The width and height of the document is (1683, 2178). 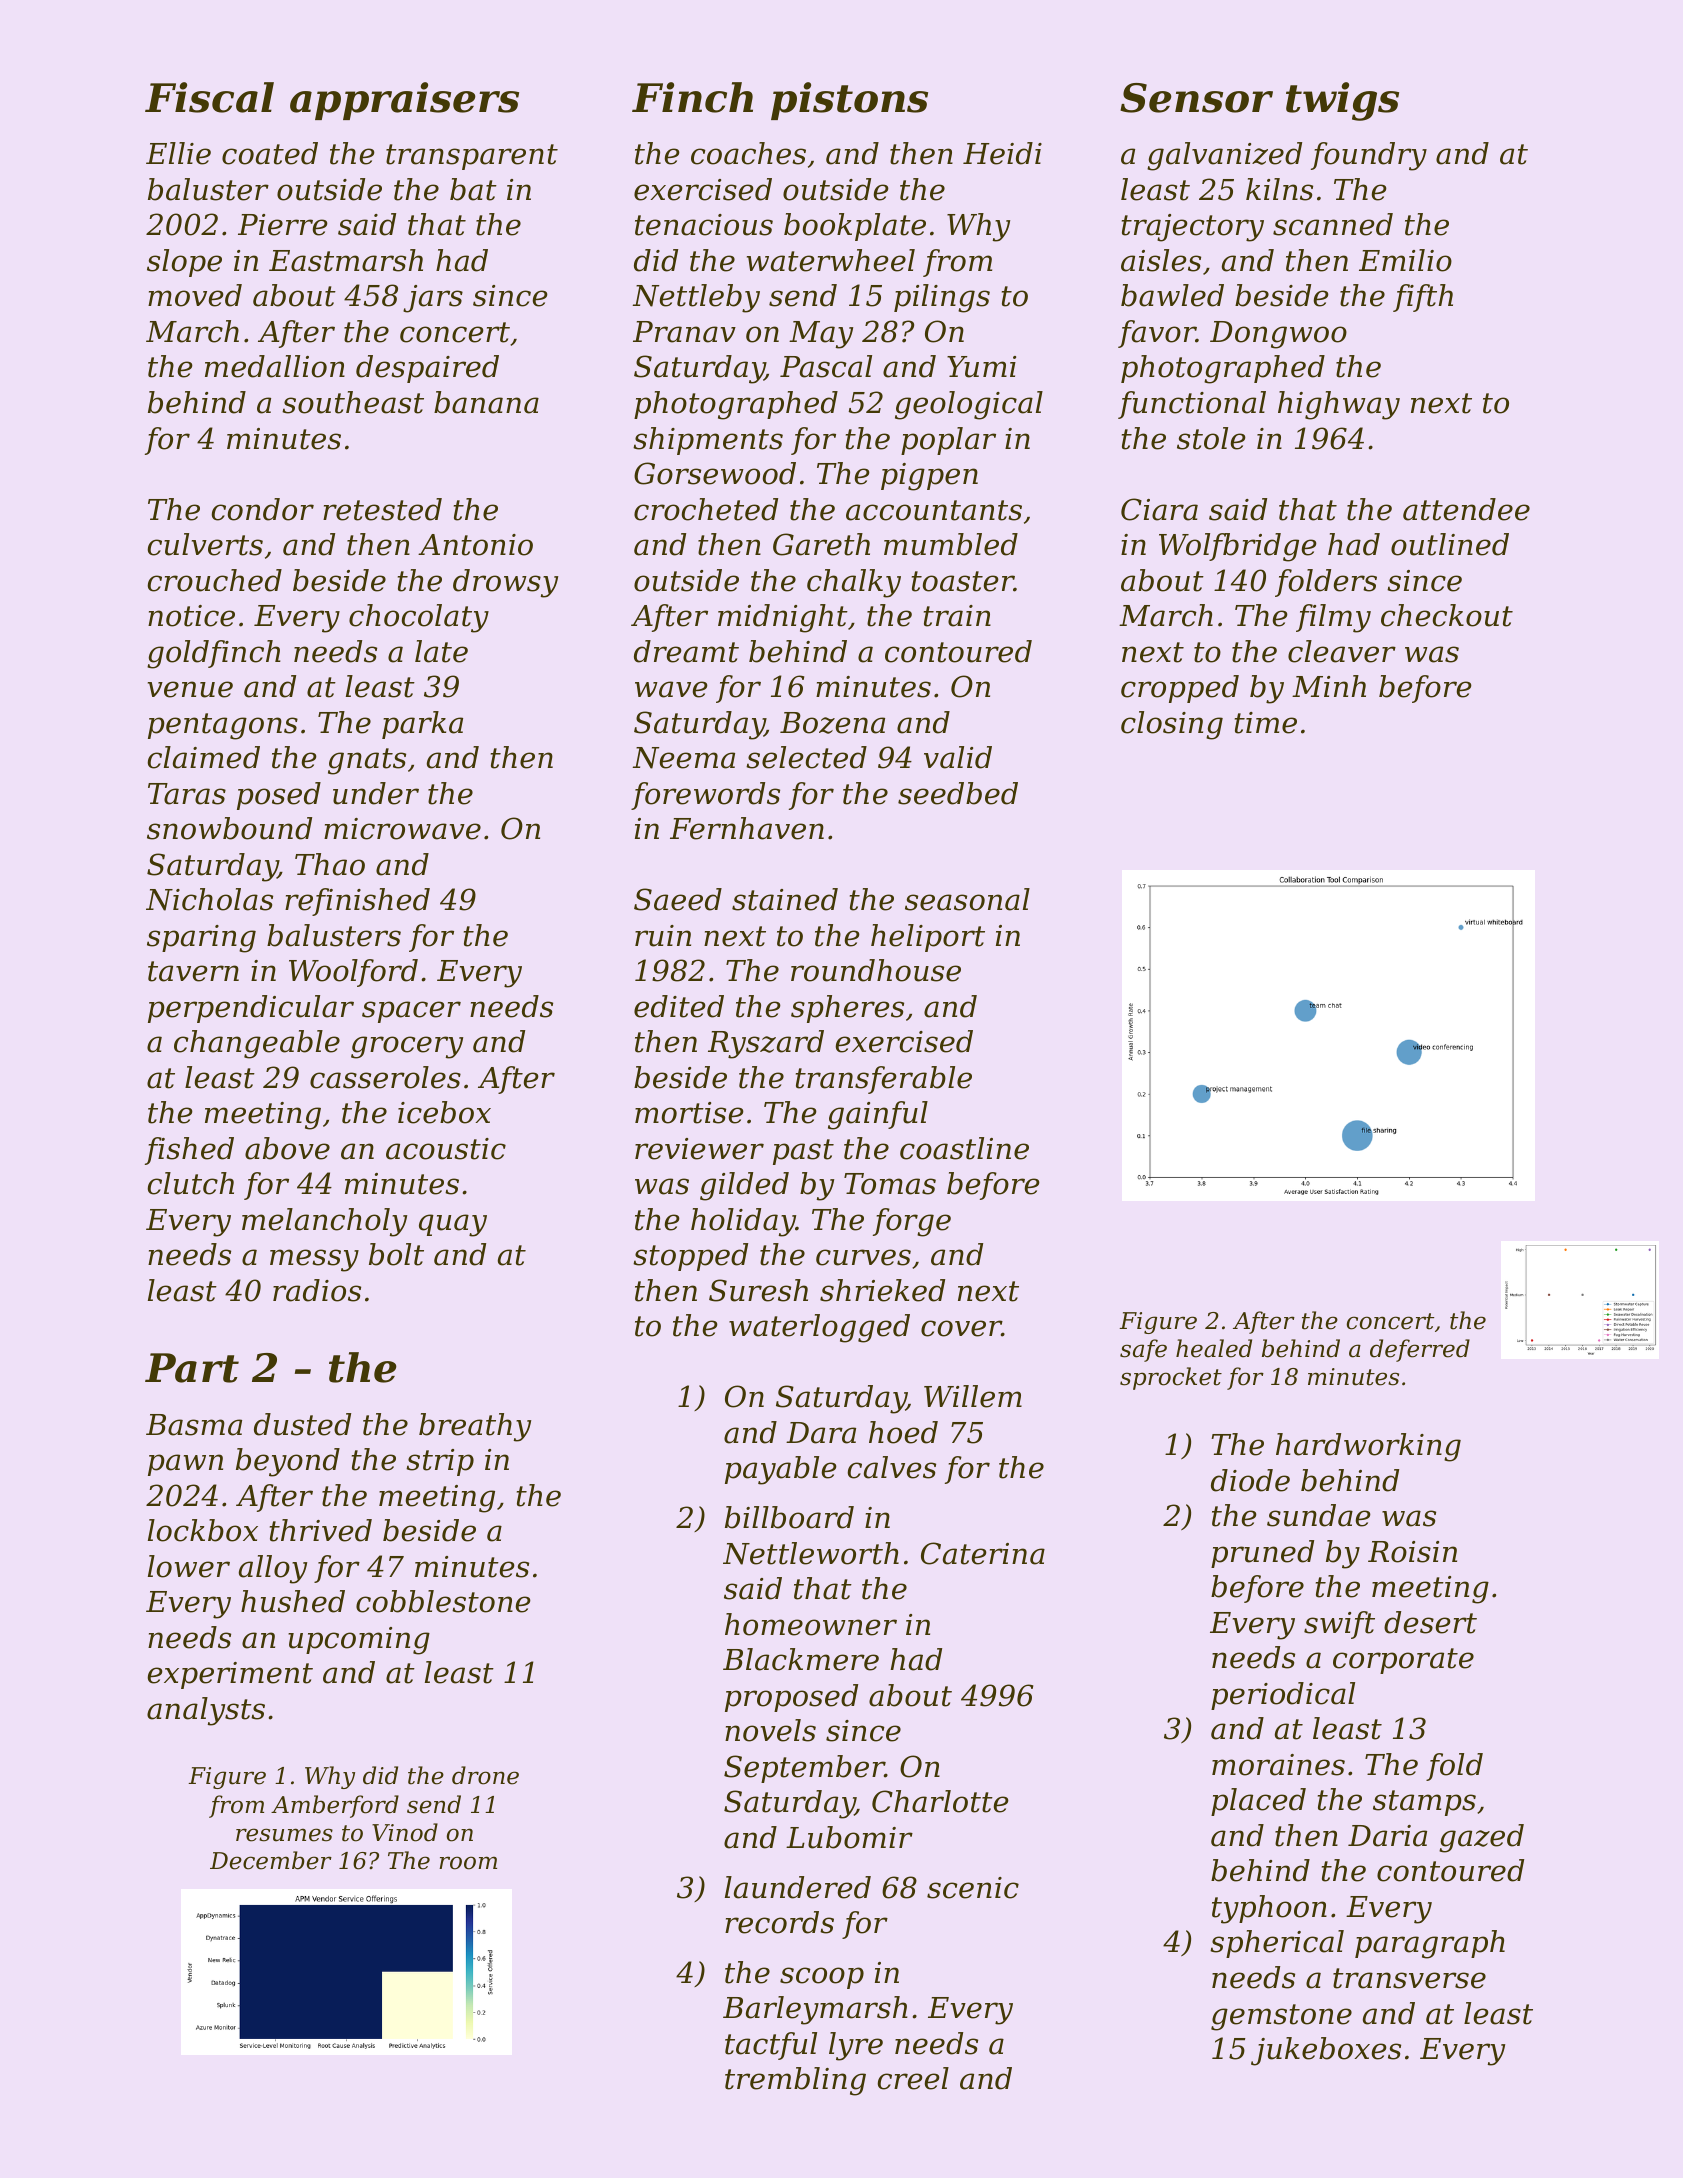 I want to click on Fiscal, so click(x=209, y=97).
